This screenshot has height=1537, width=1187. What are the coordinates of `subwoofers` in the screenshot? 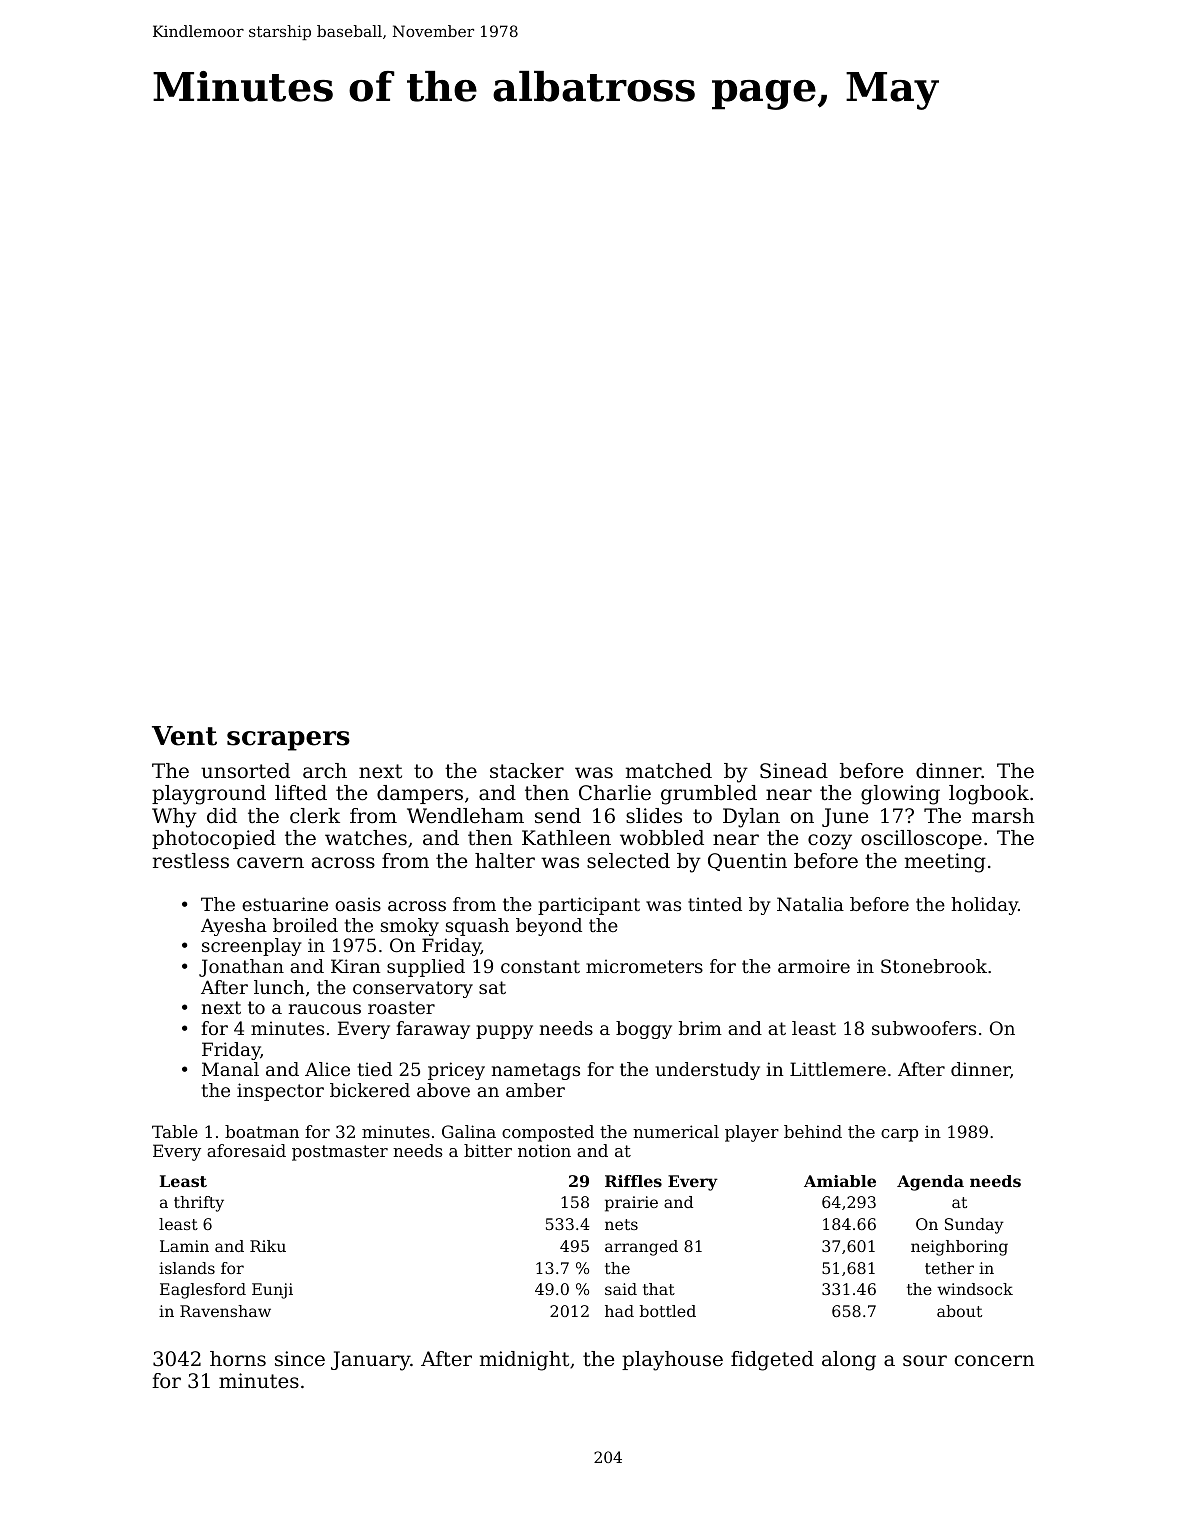 It's located at (924, 1028).
